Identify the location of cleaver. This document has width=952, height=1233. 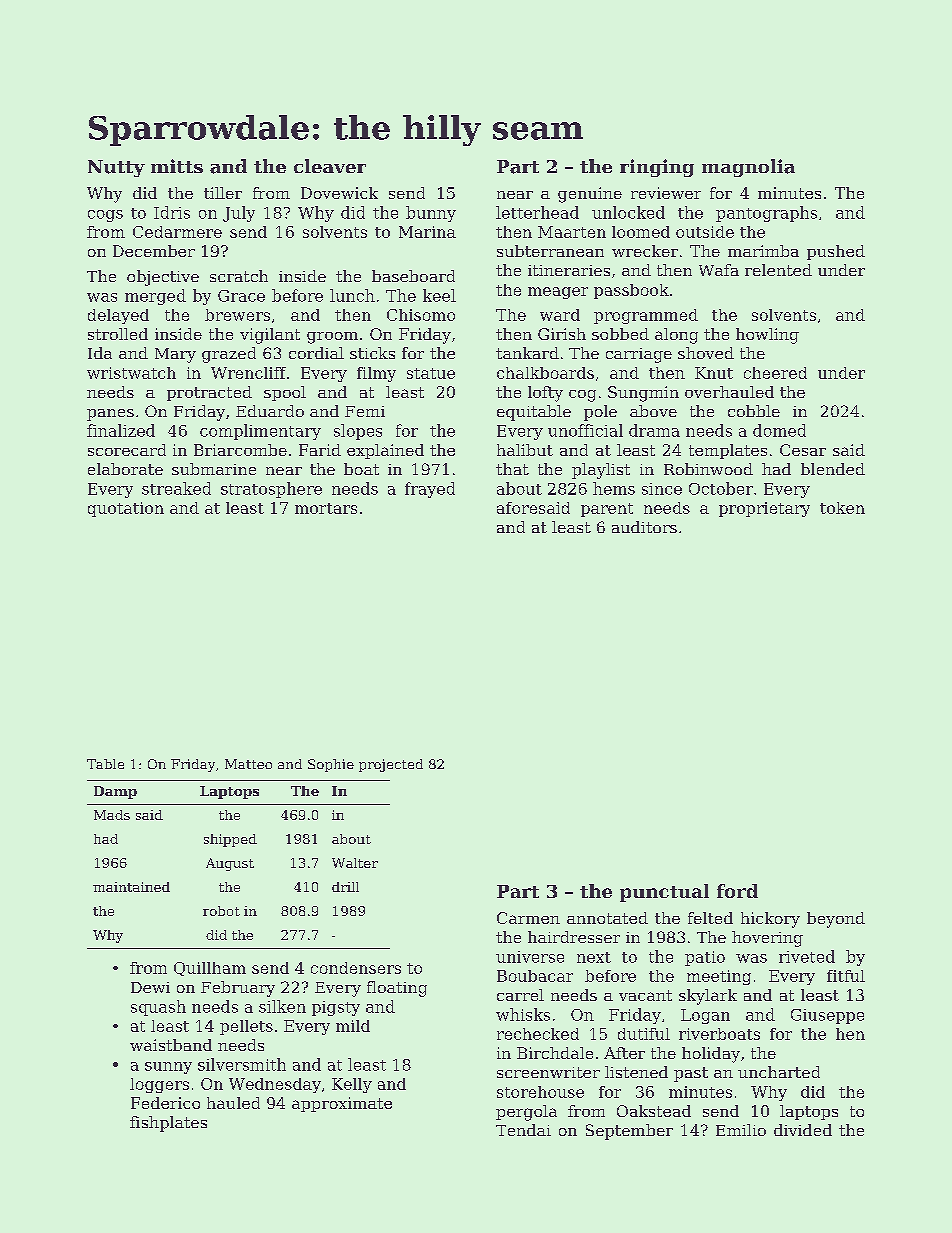
(330, 166).
